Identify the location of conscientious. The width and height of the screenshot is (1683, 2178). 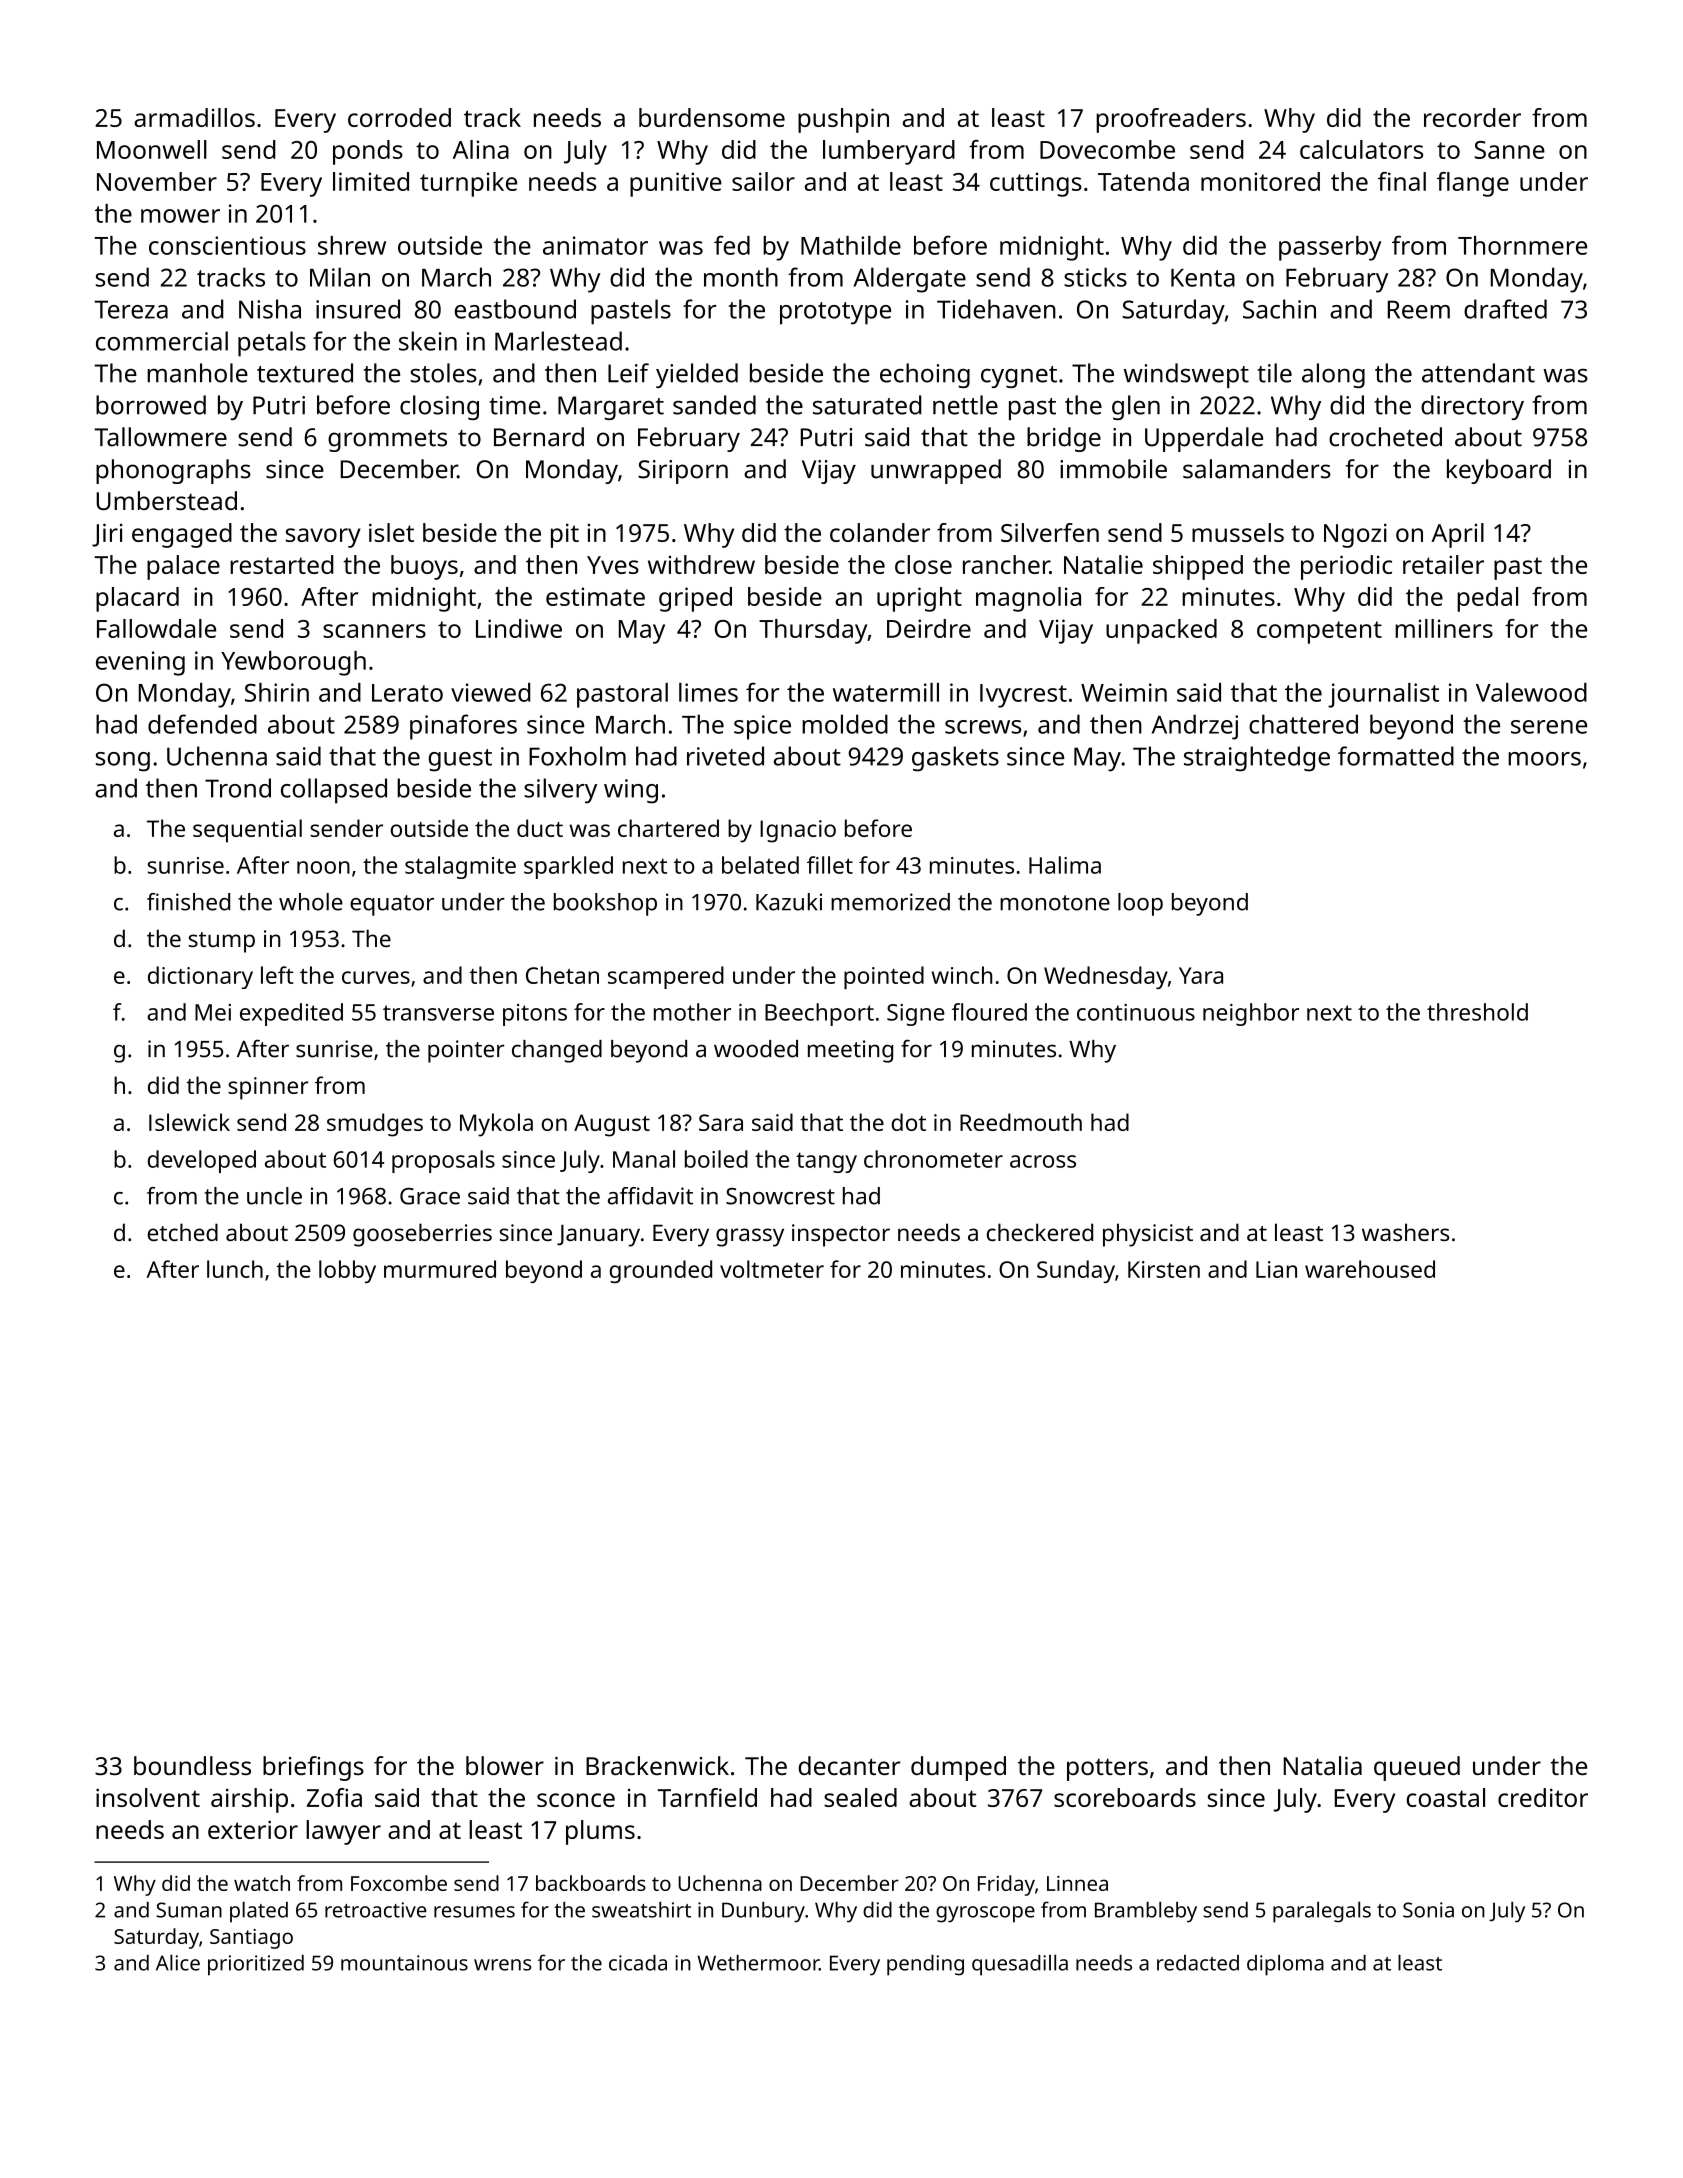
(227, 245).
